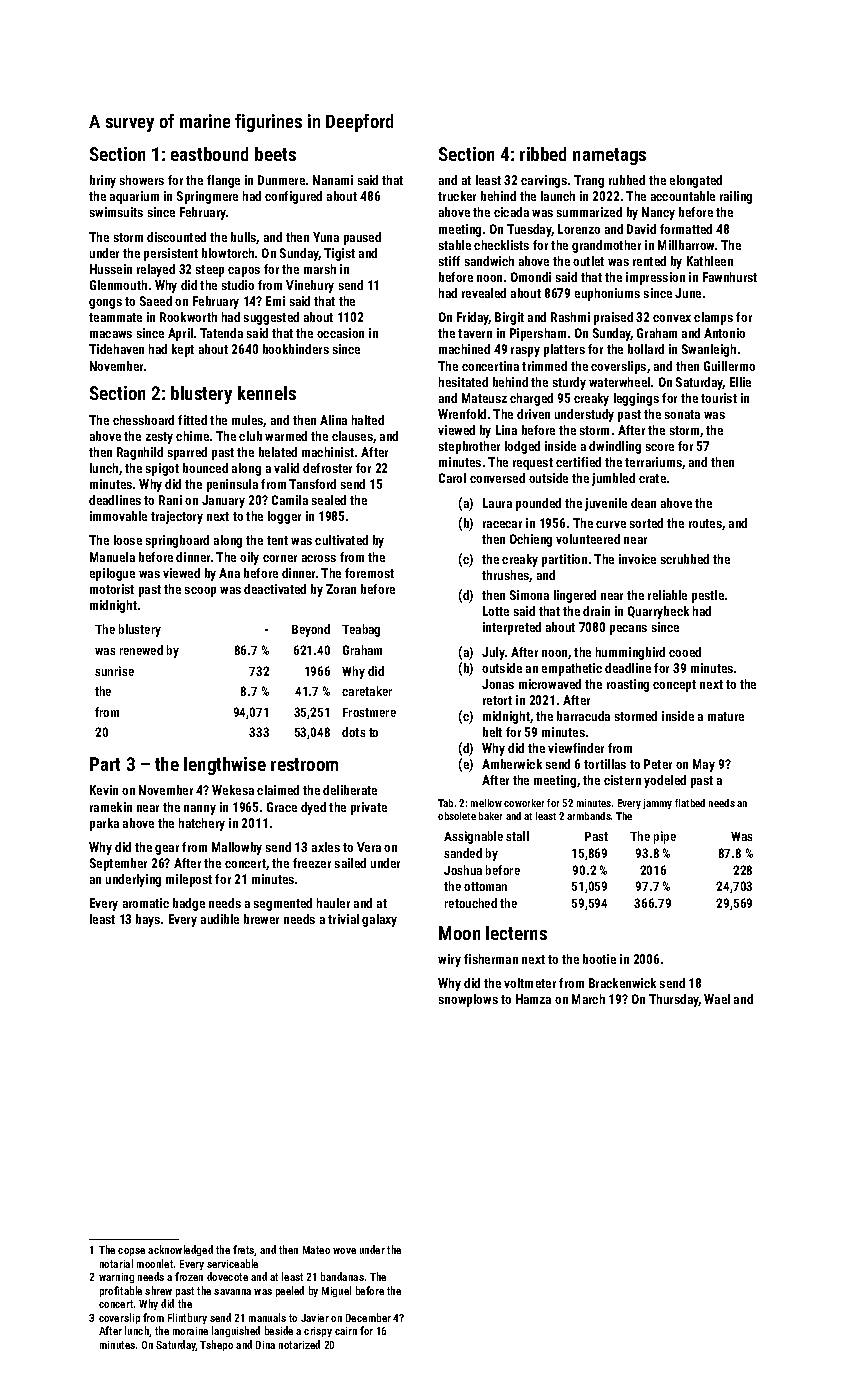 This page has height=1400, width=849. Describe the element at coordinates (506, 576) in the page. I see `thrushes` at that location.
